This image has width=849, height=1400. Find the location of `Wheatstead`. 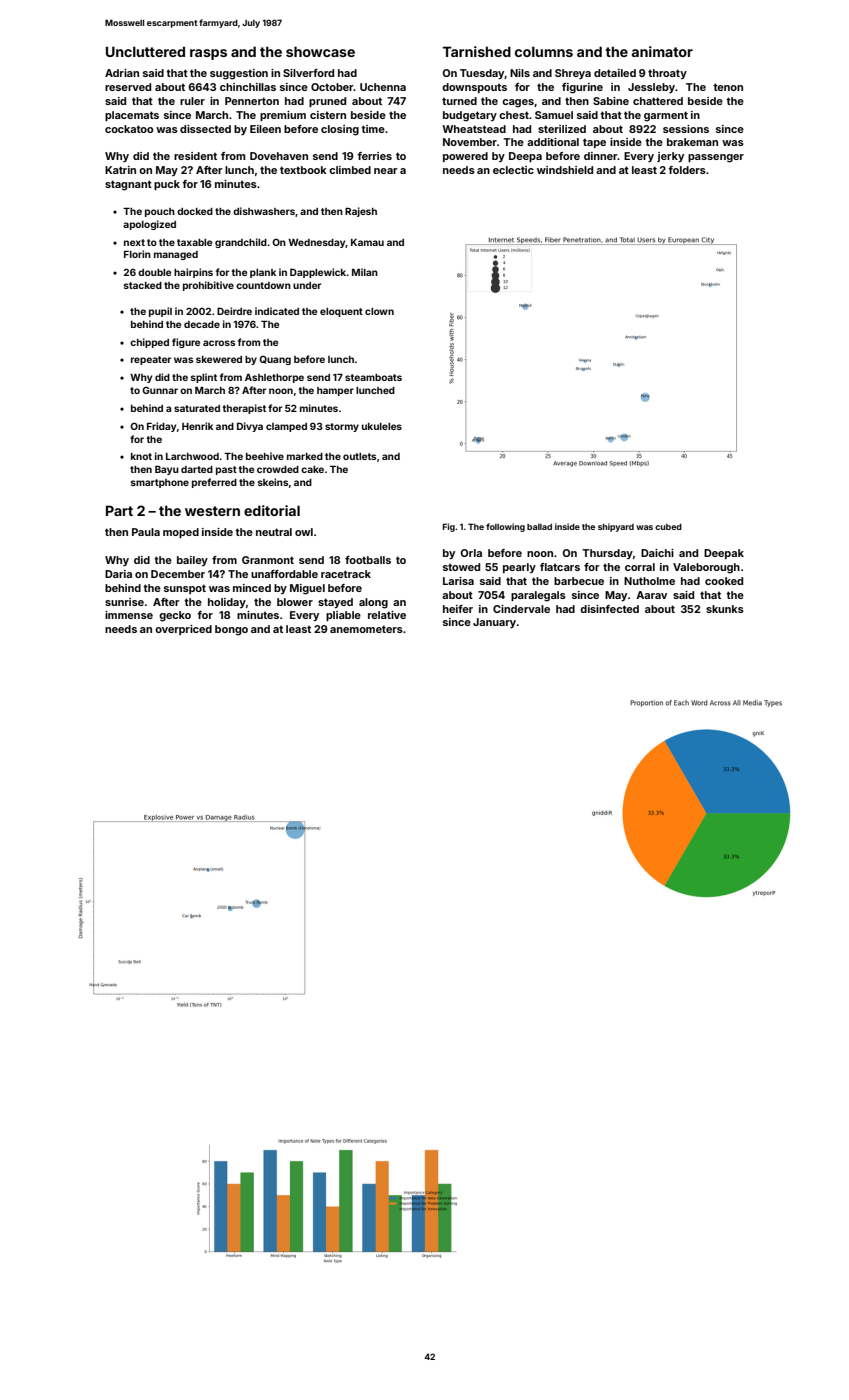

Wheatstead is located at coordinates (474, 129).
